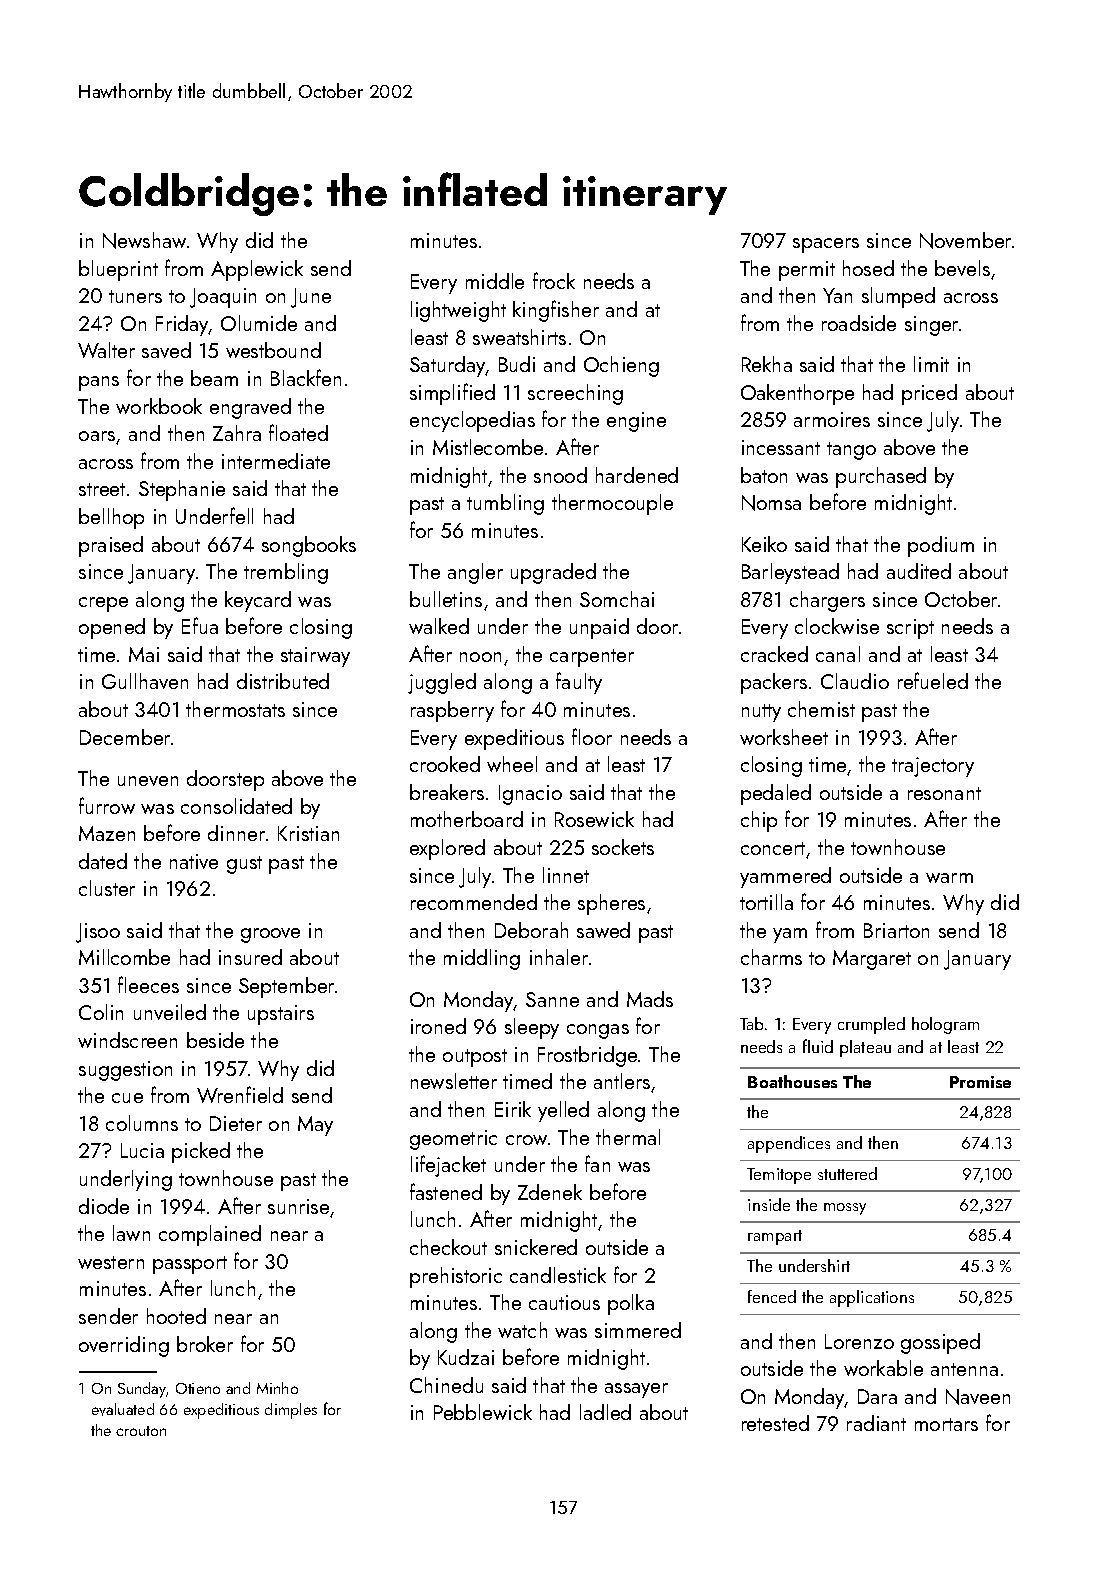  What do you see at coordinates (315, 1126) in the image?
I see `May` at bounding box center [315, 1126].
